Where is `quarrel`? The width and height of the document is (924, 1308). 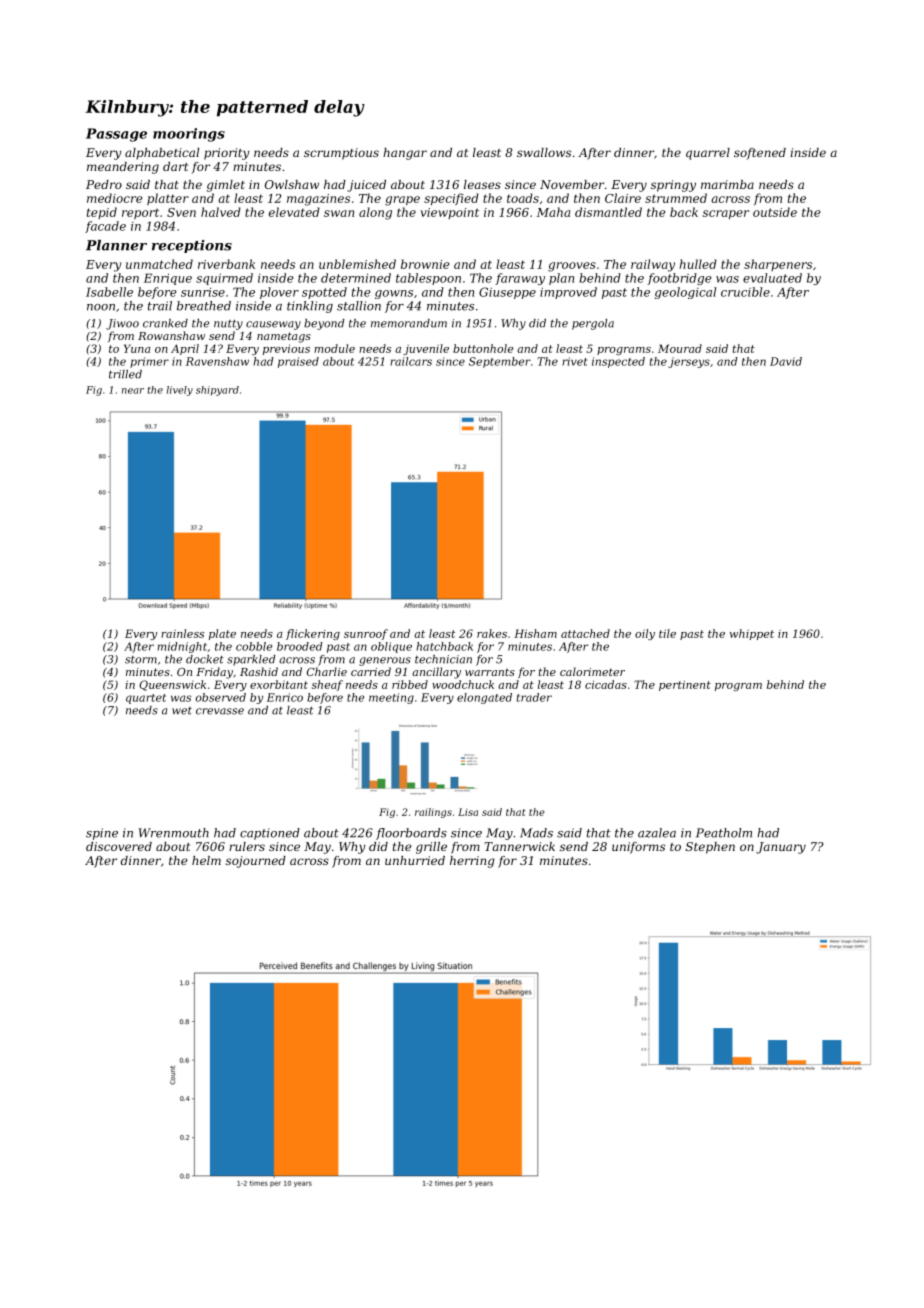
quarrel is located at coordinates (708, 154).
